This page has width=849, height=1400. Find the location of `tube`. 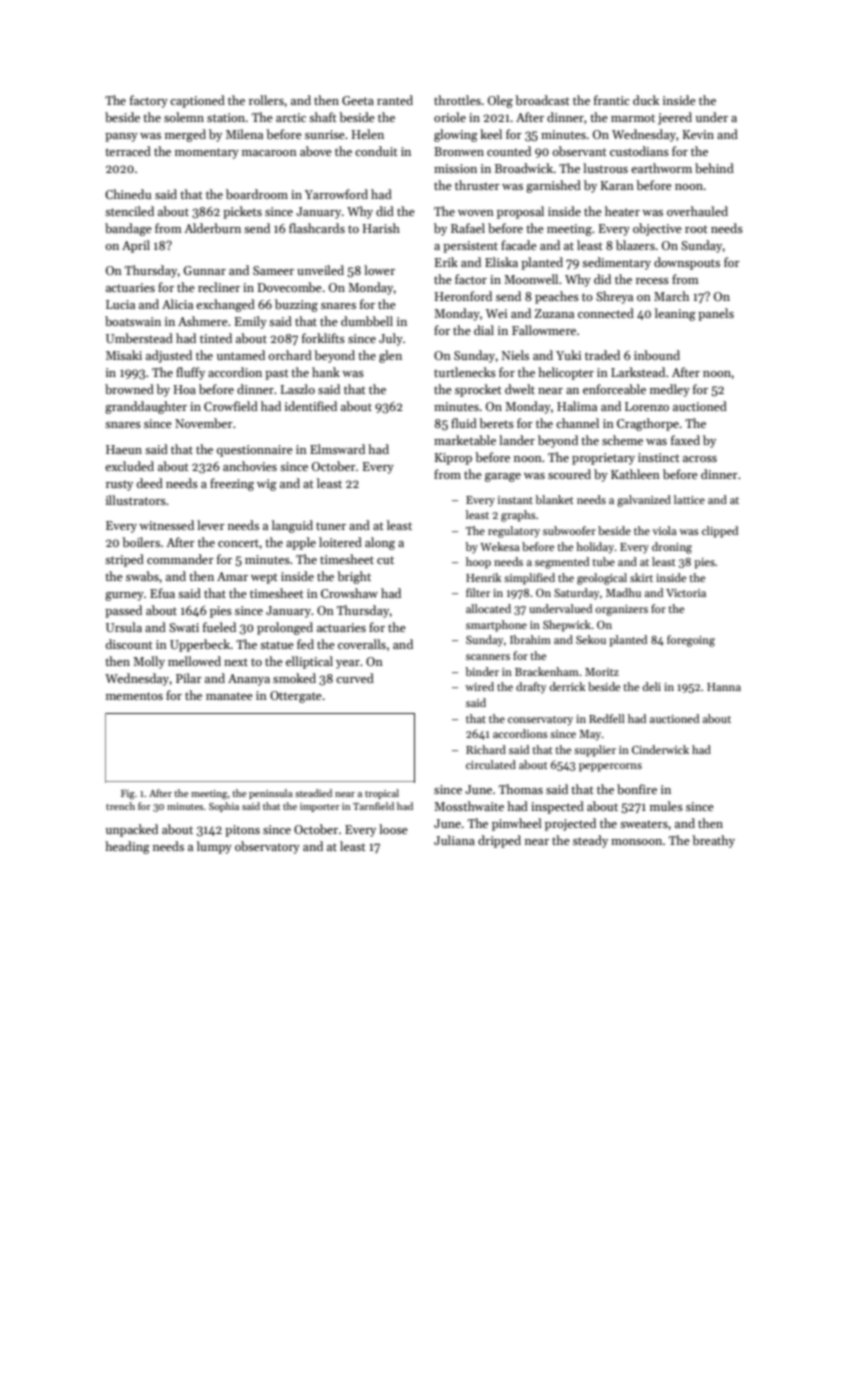

tube is located at coordinates (603, 561).
